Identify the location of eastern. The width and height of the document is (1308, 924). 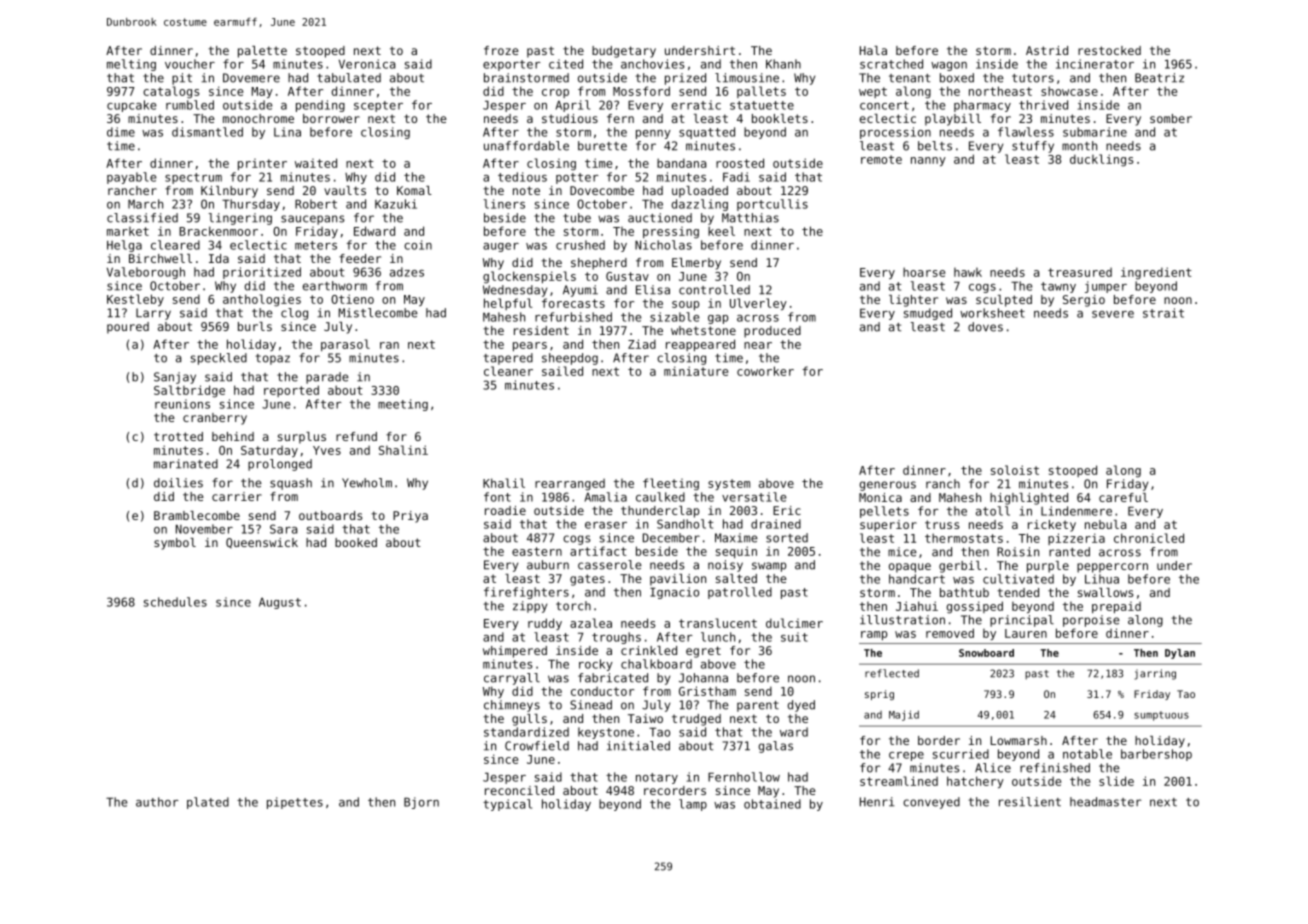
(537, 551).
